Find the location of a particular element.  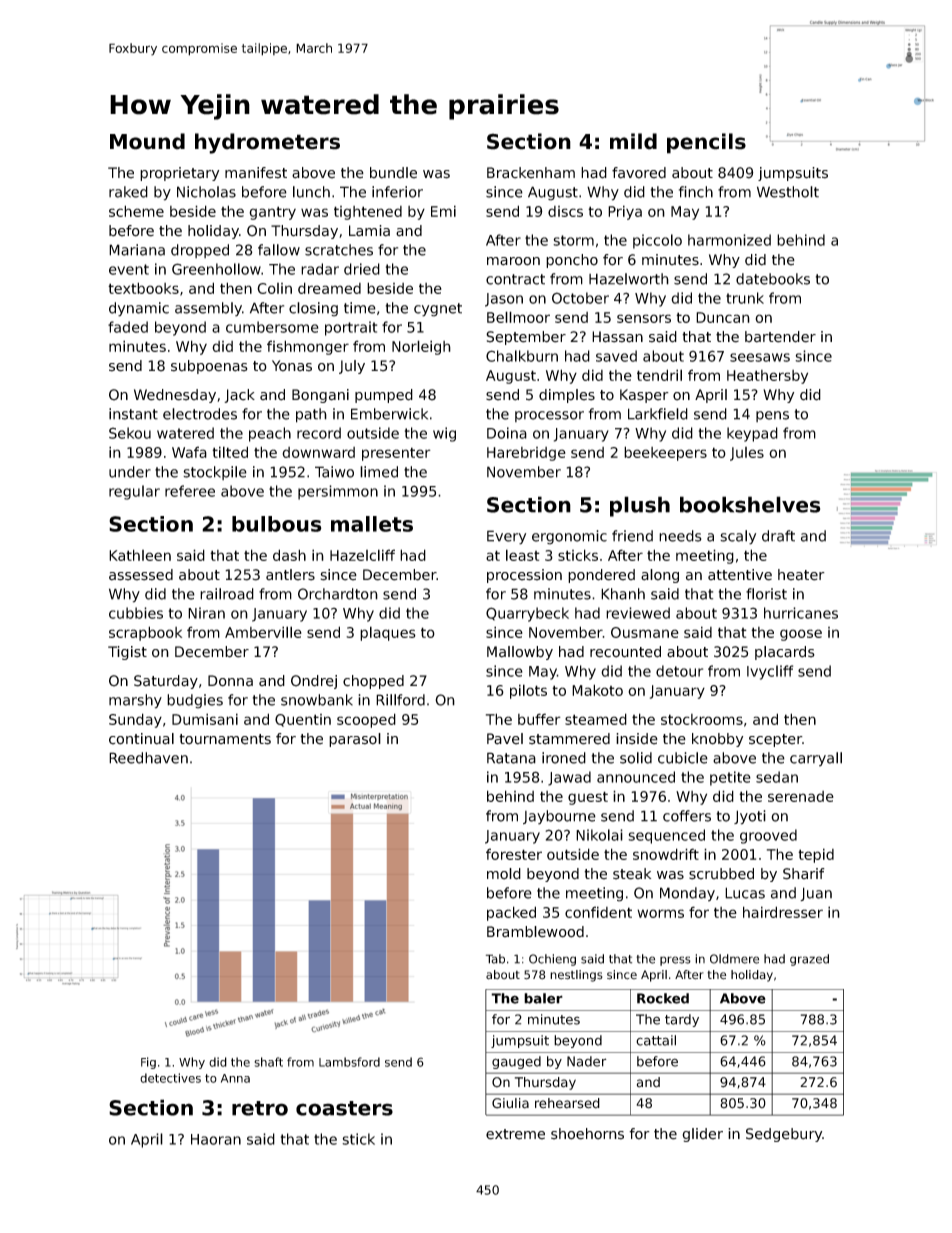

Westholt is located at coordinates (788, 192).
